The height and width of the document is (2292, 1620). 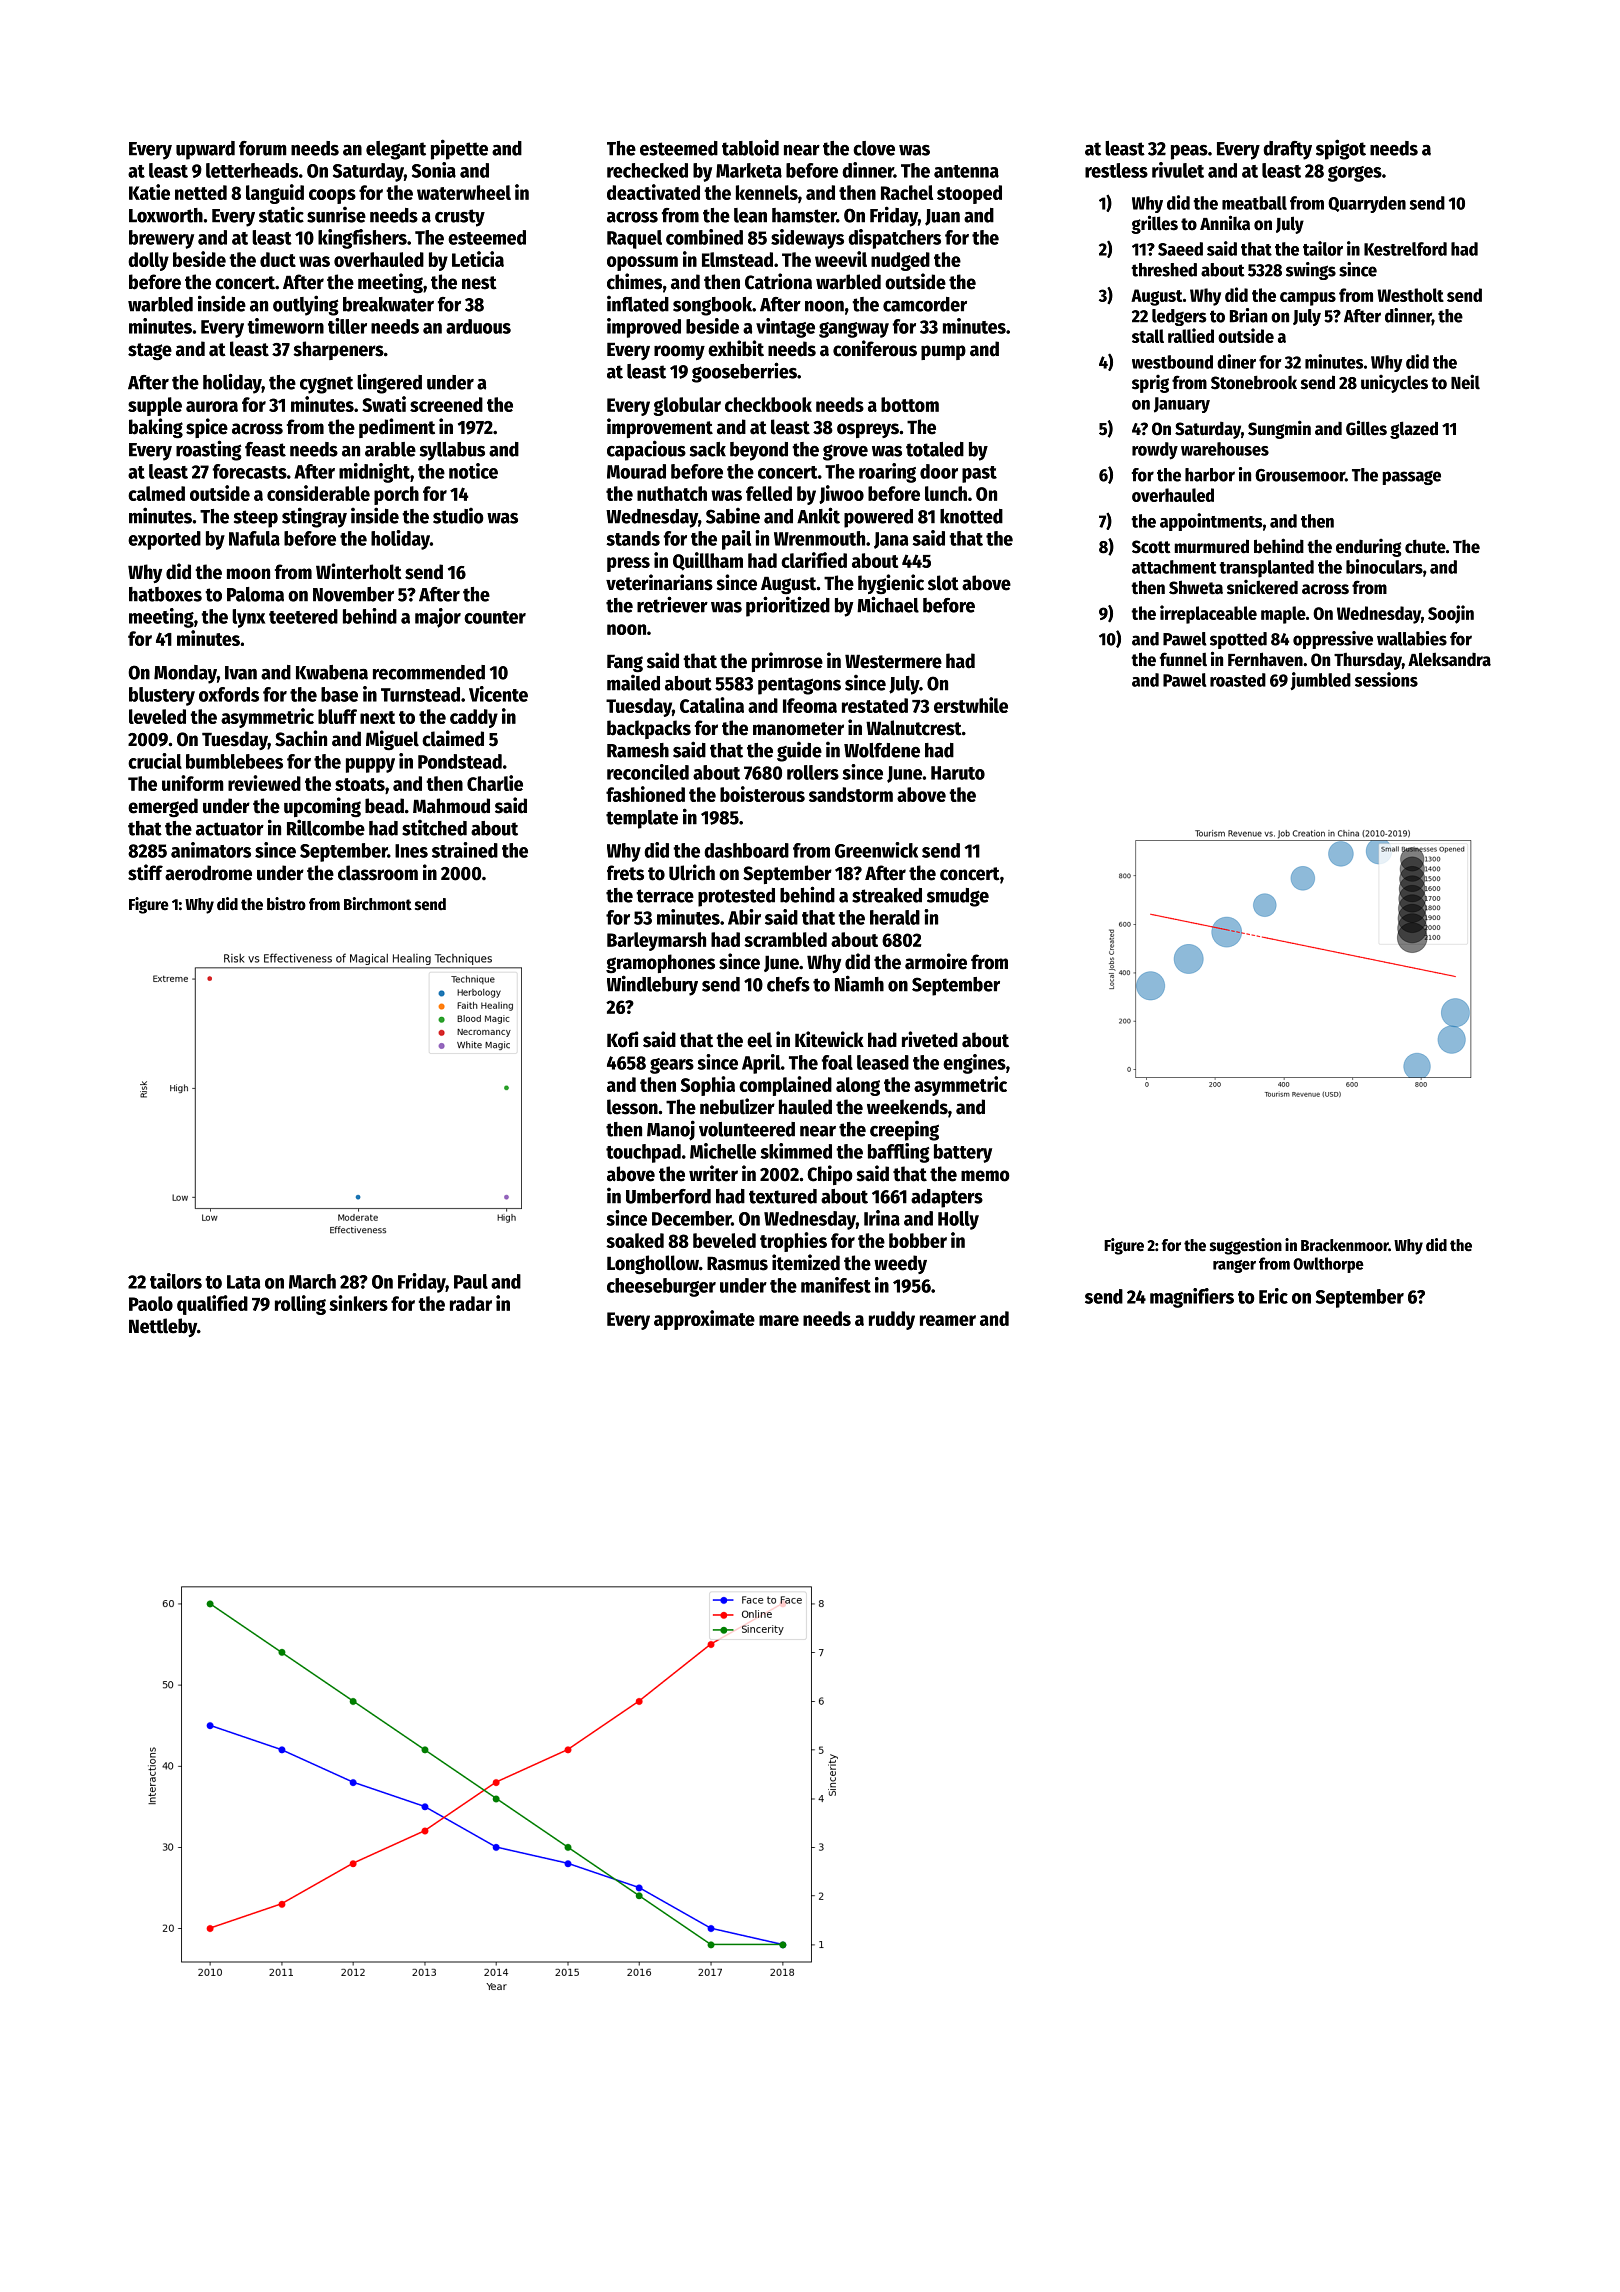 What do you see at coordinates (893, 661) in the document?
I see `Westermere` at bounding box center [893, 661].
